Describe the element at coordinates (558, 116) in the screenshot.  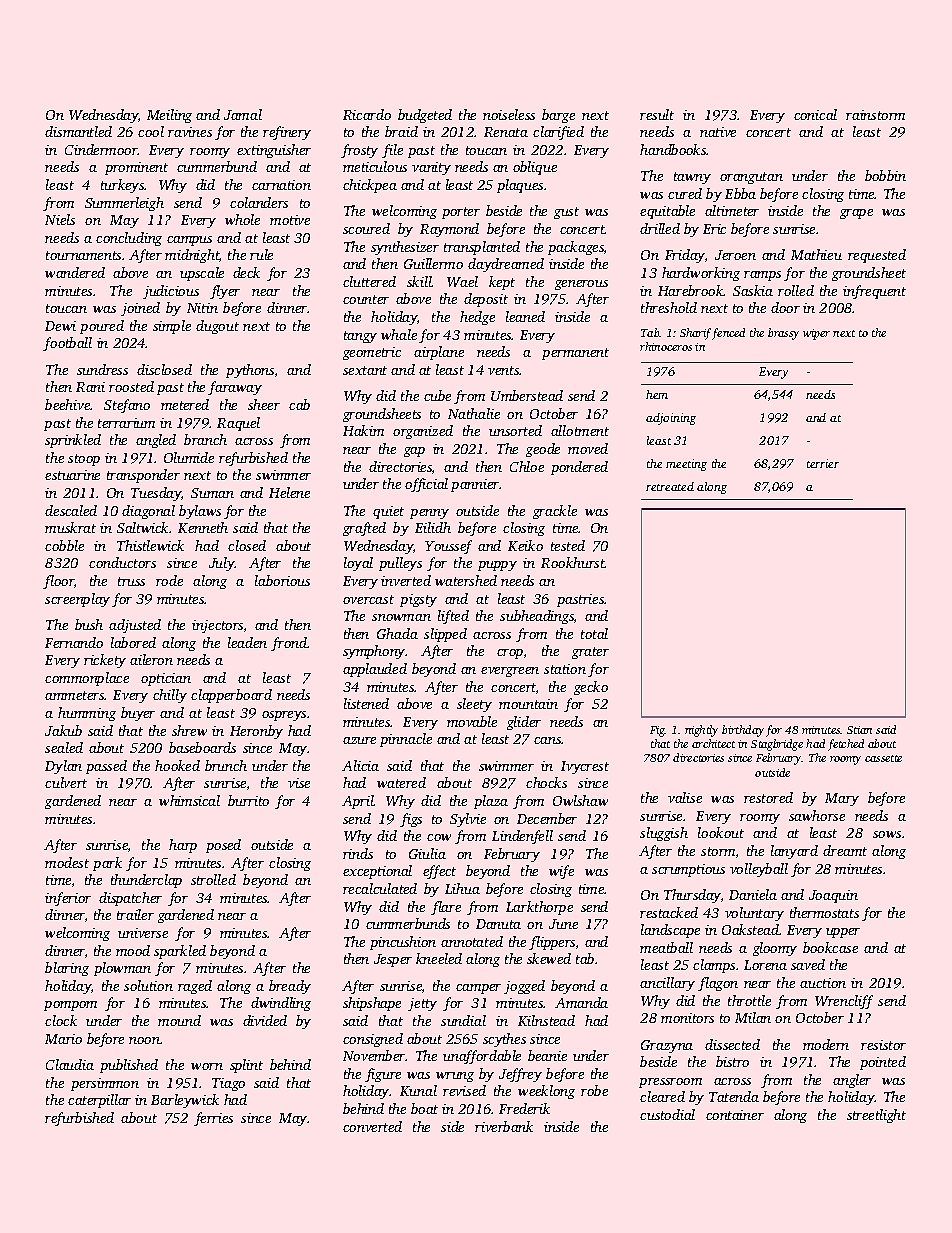
I see `barge` at that location.
